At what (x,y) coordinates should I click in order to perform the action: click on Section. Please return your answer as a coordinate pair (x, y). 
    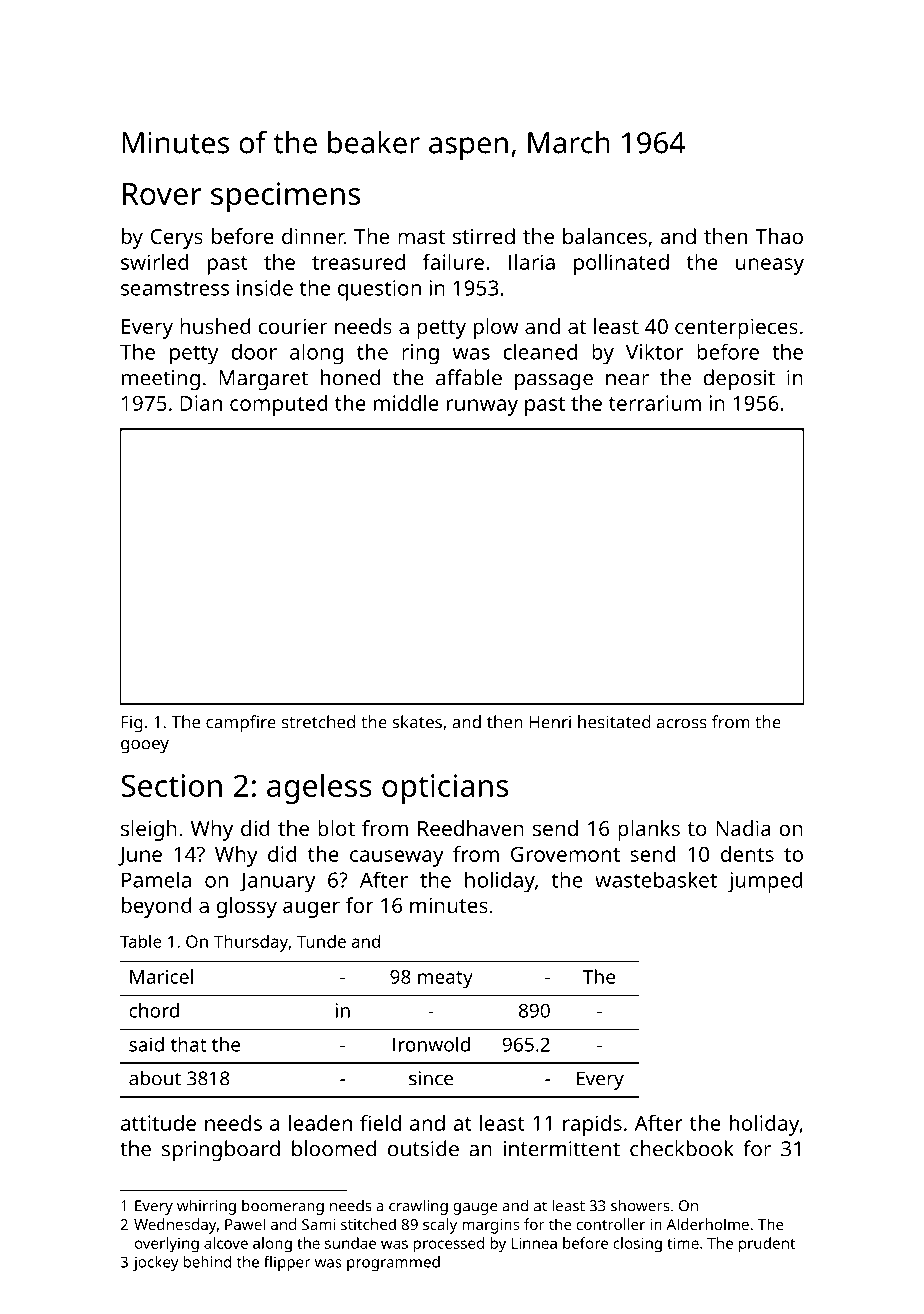
    Looking at the image, I should click on (171, 785).
